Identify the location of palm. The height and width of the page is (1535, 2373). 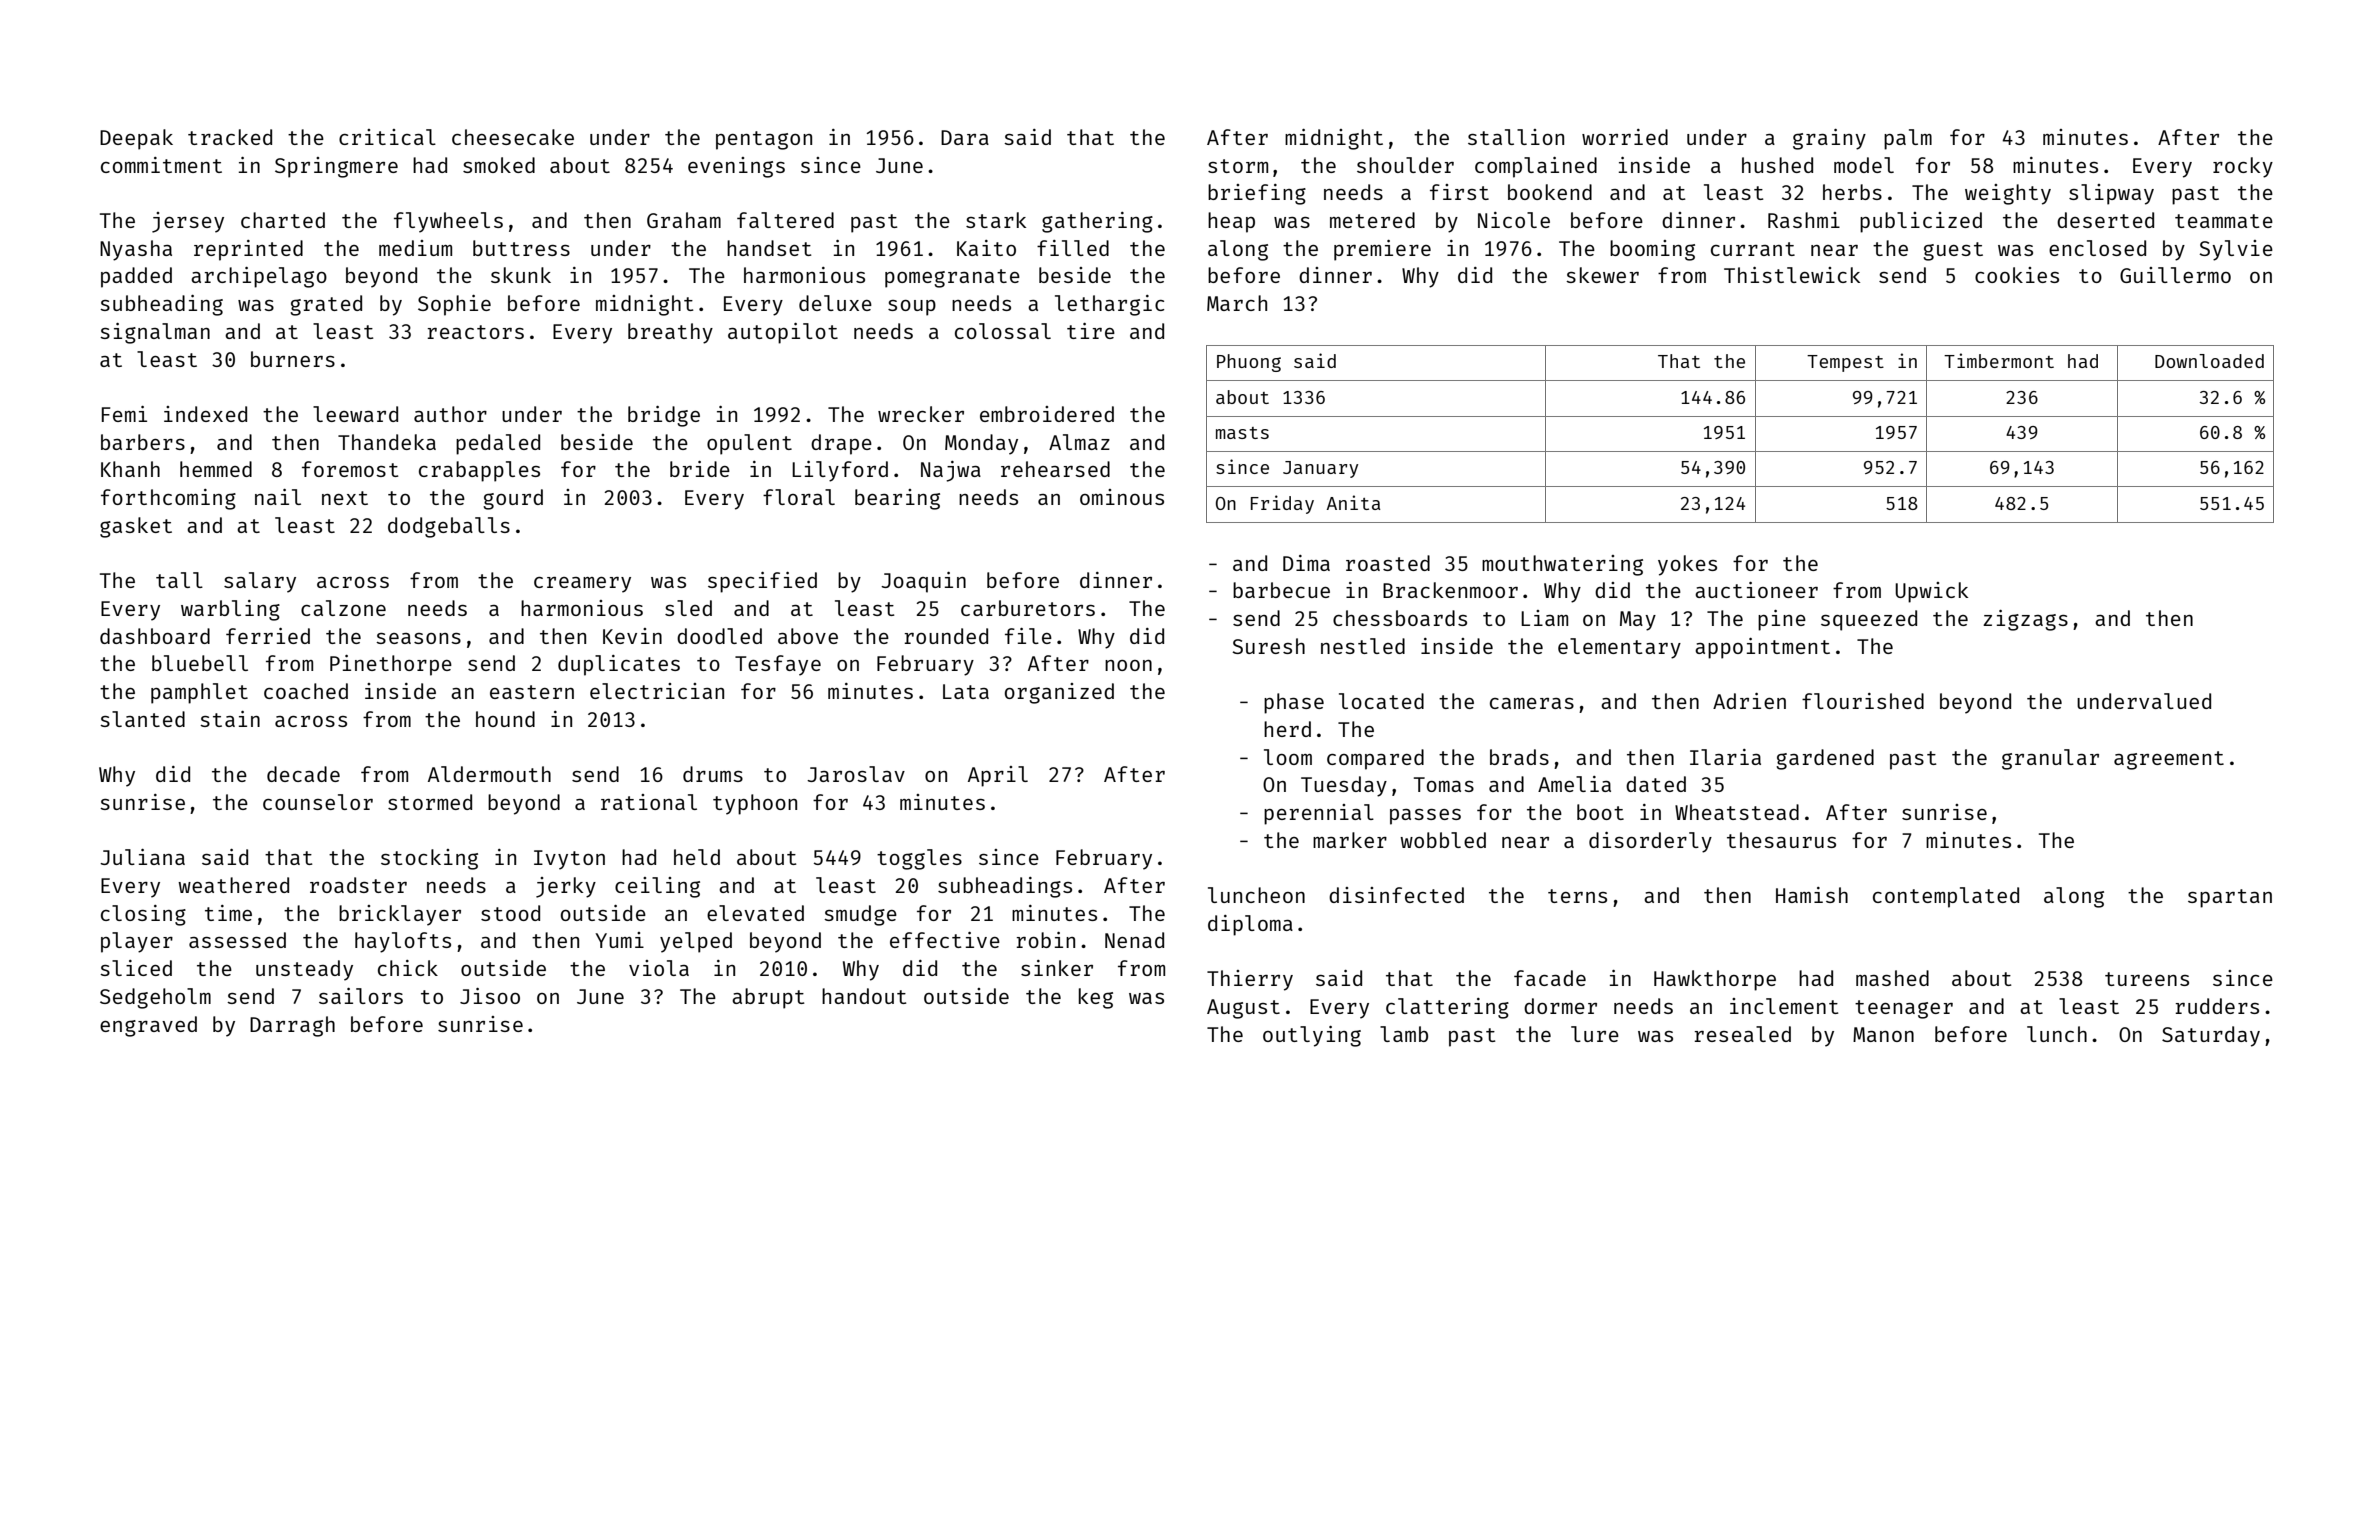
(1908, 139).
